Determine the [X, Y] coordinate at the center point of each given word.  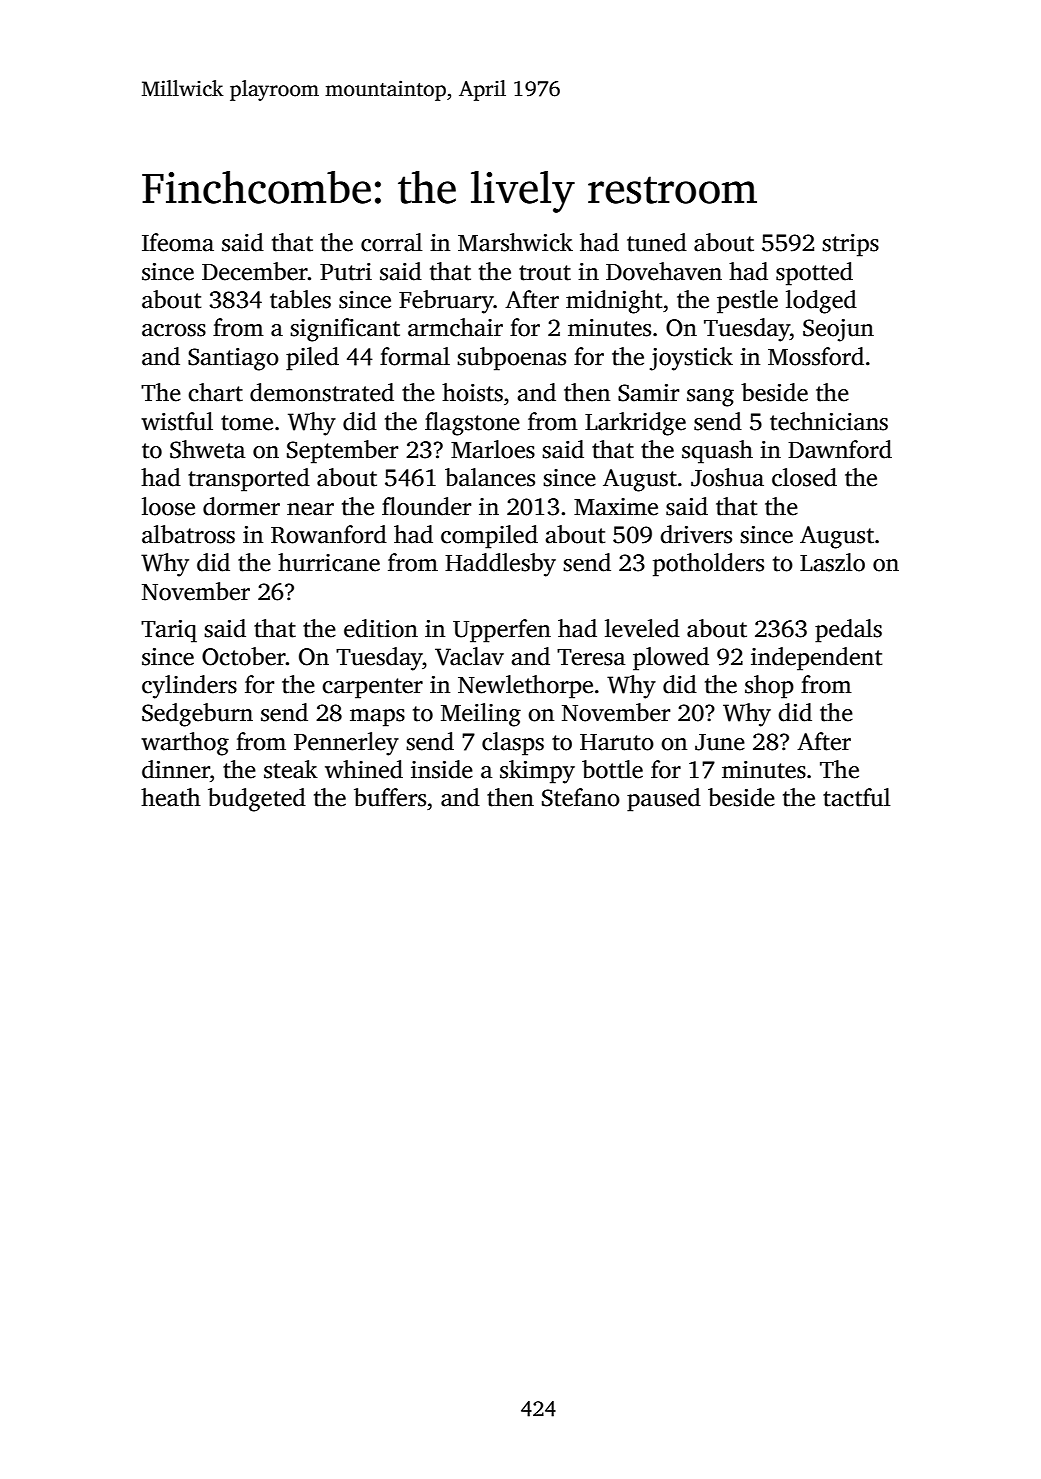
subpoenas [511, 359]
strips [850, 245]
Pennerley [346, 744]
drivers [696, 534]
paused [664, 800]
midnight [614, 302]
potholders [708, 565]
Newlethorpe [525, 687]
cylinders [189, 687]
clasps [513, 744]
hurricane [329, 562]
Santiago [233, 359]
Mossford [816, 356]
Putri [346, 272]
